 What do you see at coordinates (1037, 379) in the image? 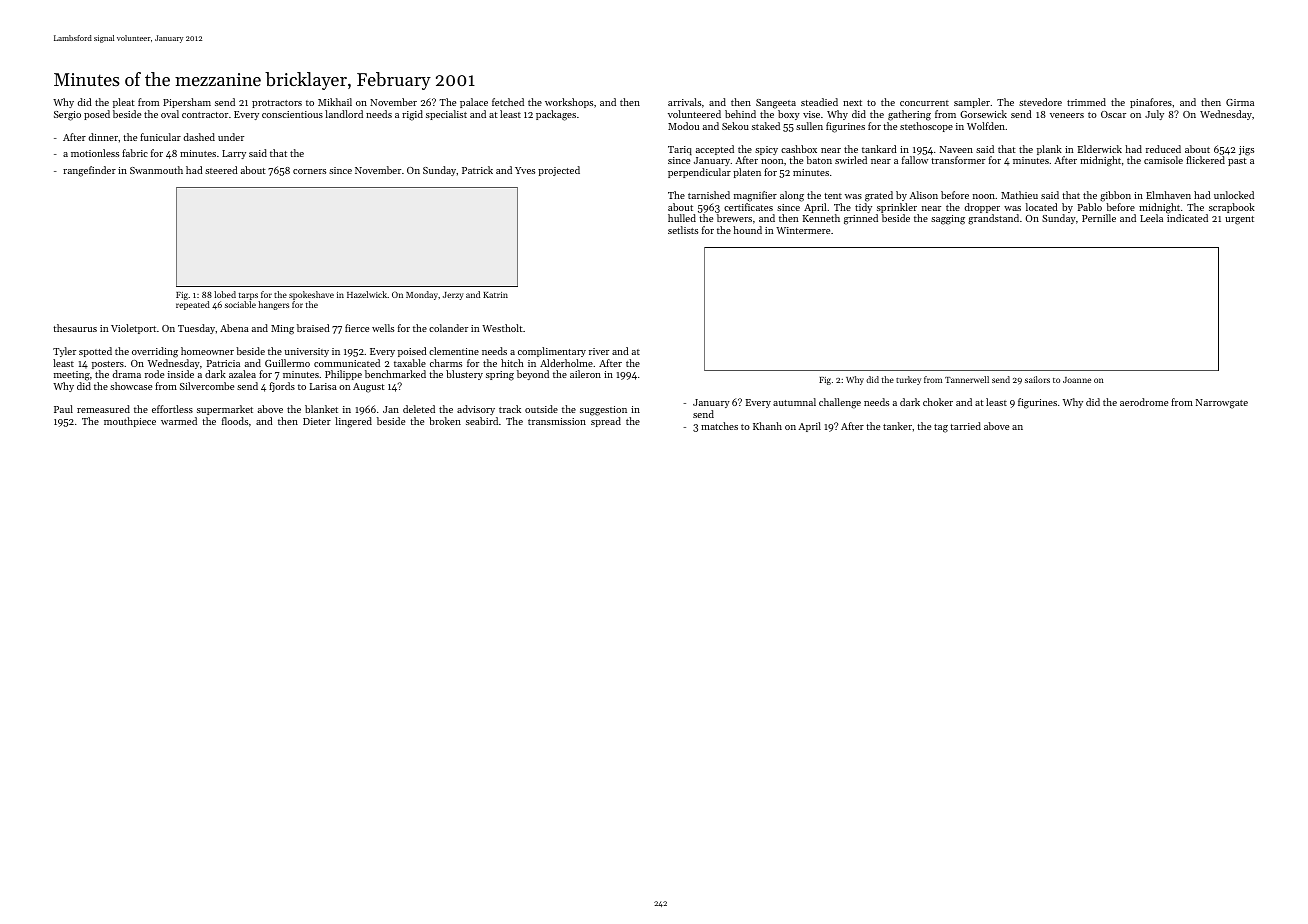
I see `sailors` at bounding box center [1037, 379].
